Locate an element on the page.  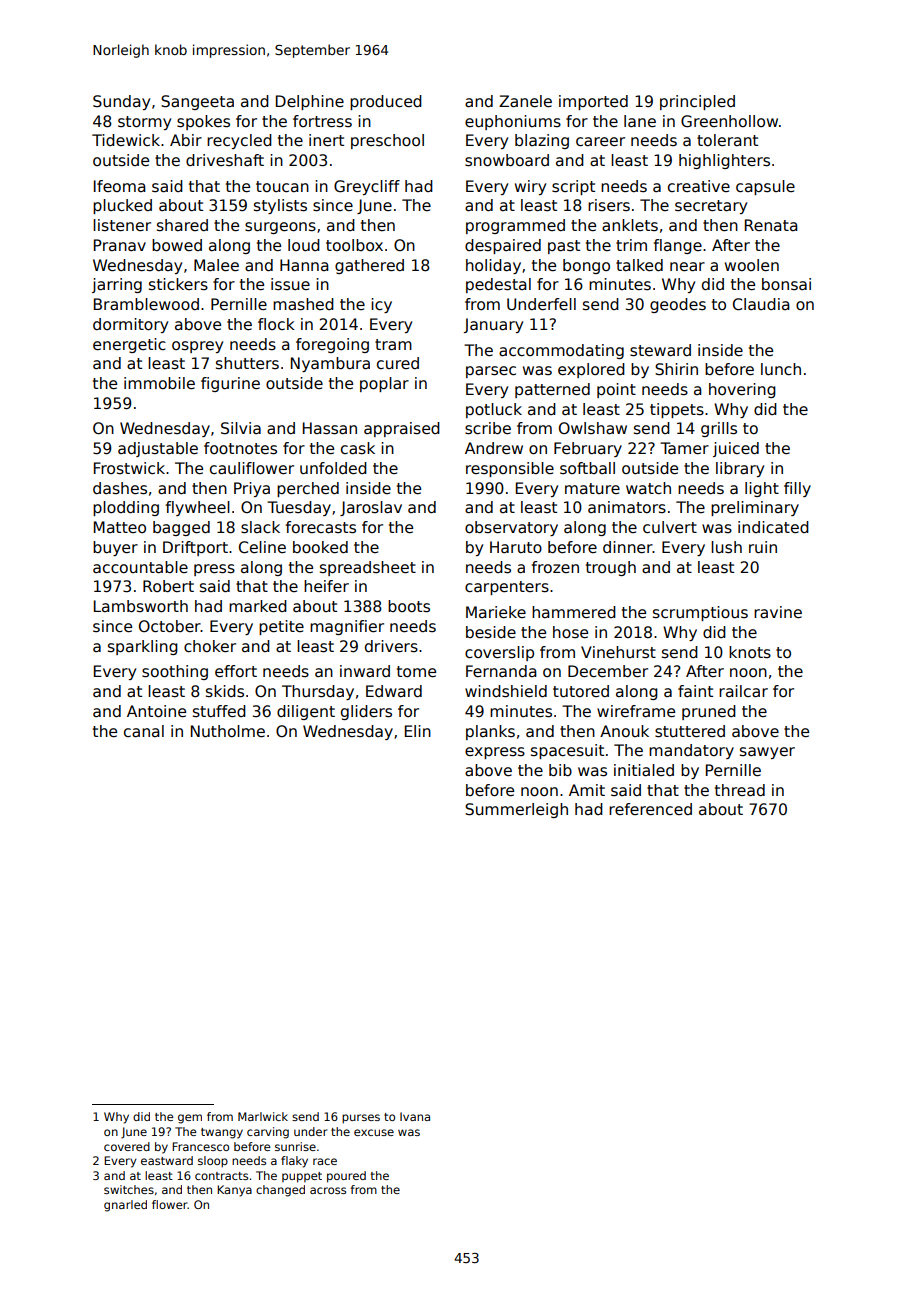
across is located at coordinates (328, 1190).
